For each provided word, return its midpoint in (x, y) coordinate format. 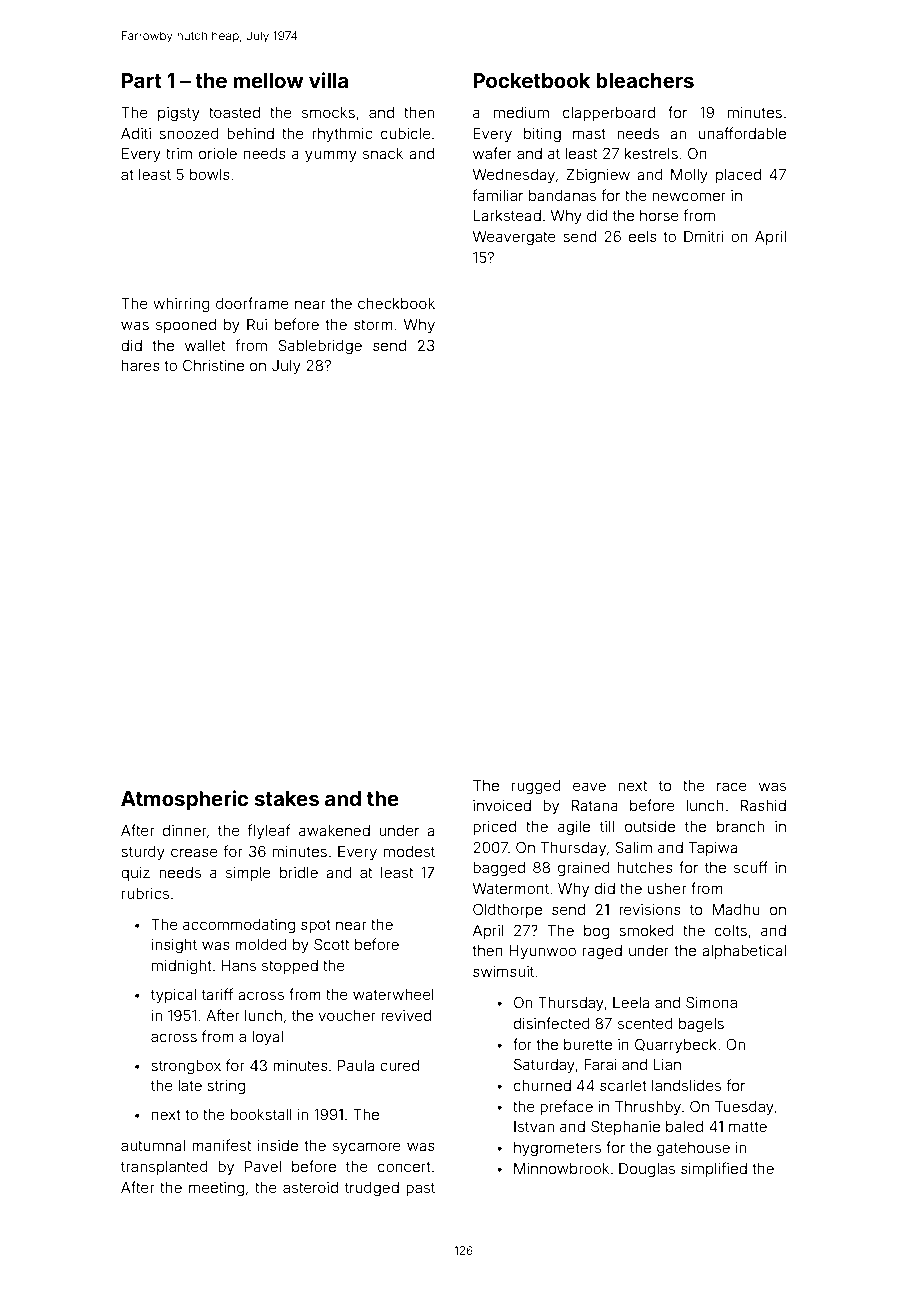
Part (142, 80)
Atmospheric (184, 800)
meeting (216, 1189)
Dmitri (704, 236)
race (732, 786)
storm (373, 325)
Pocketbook (531, 80)
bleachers (645, 80)
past (420, 1189)
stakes (287, 798)
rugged (536, 787)
